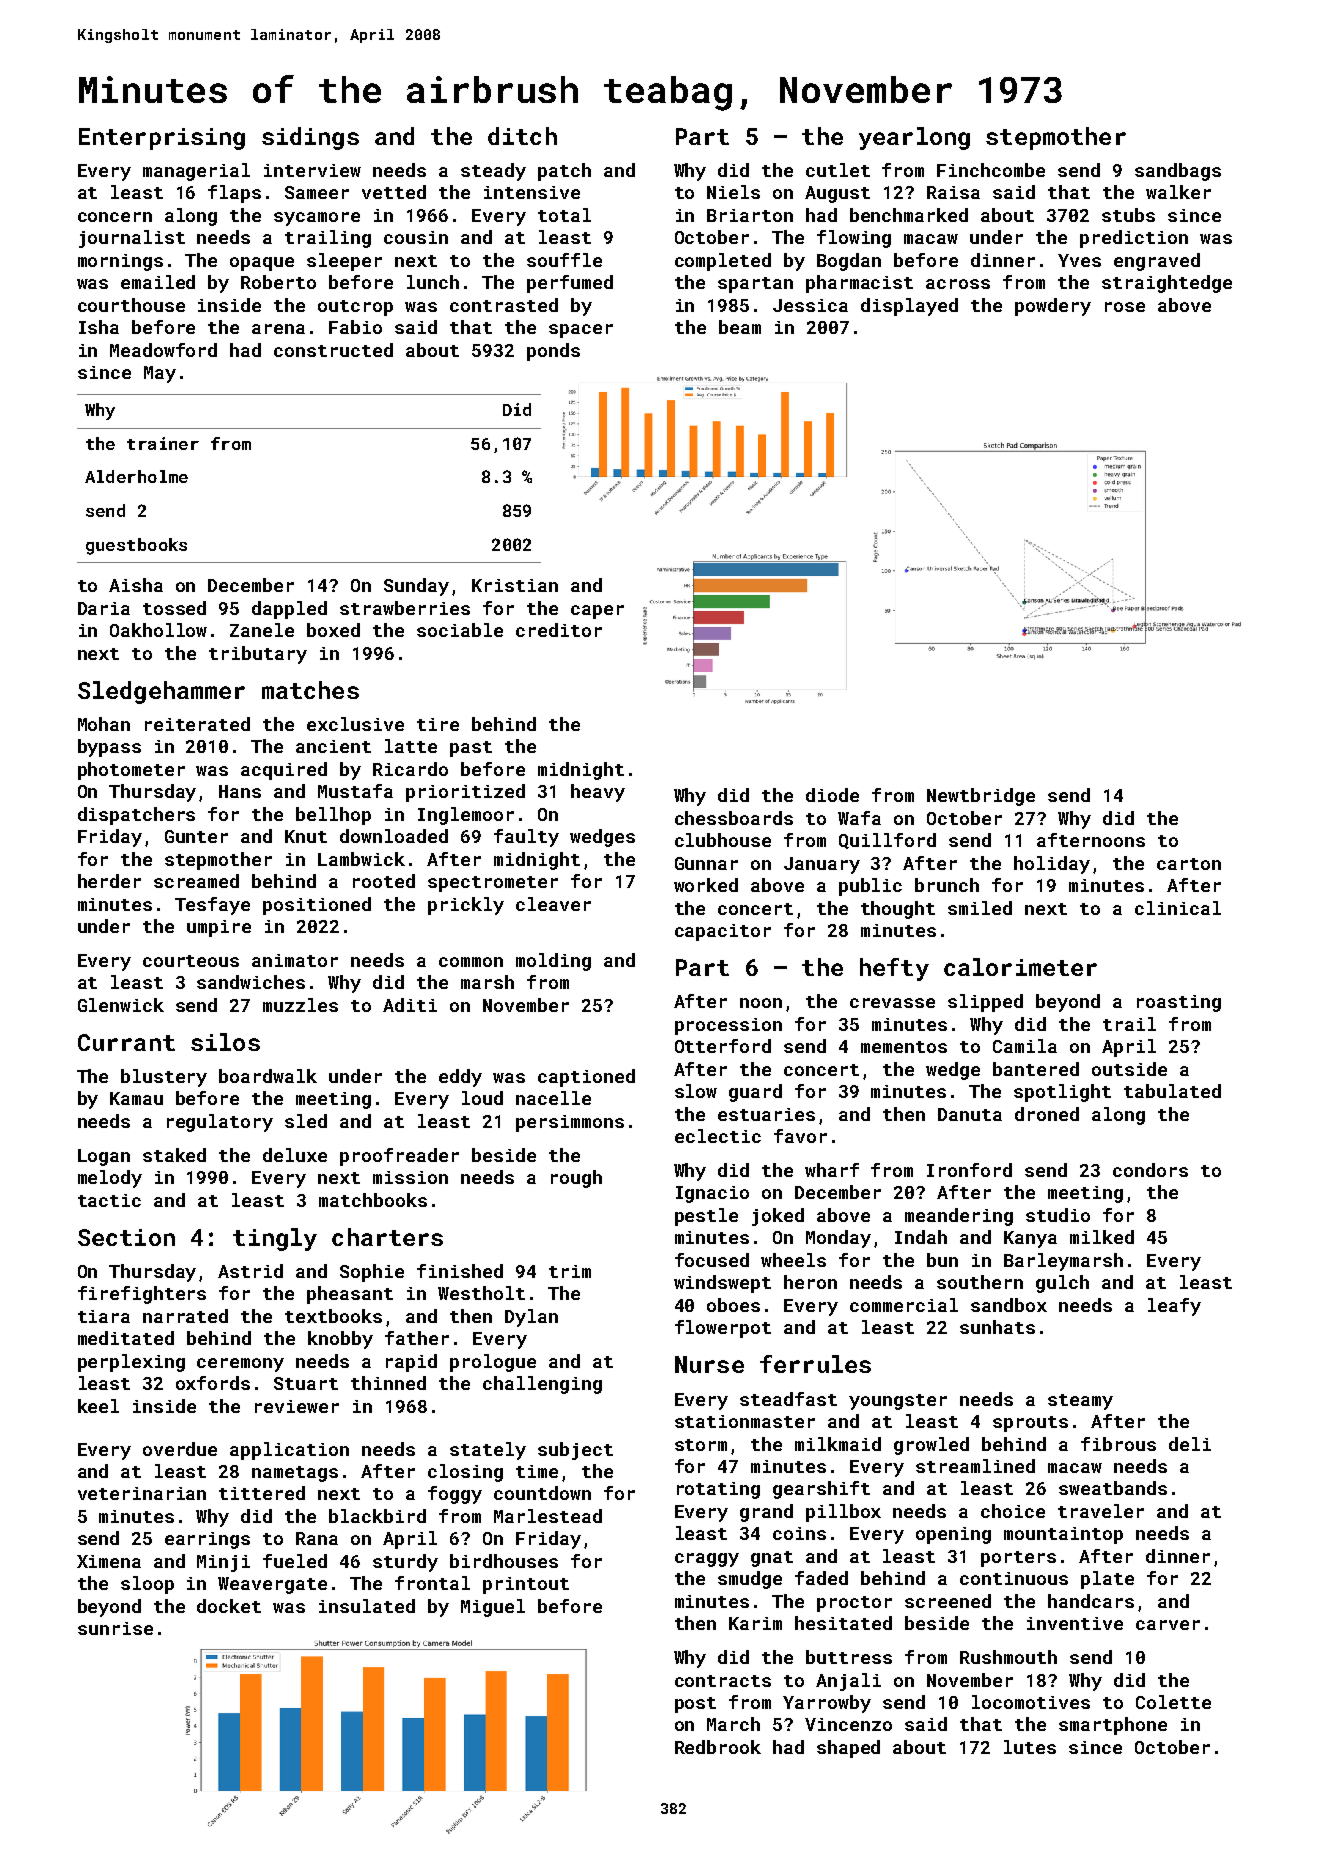 Image resolution: width=1319 pixels, height=1865 pixels. I want to click on chessboards, so click(734, 818).
